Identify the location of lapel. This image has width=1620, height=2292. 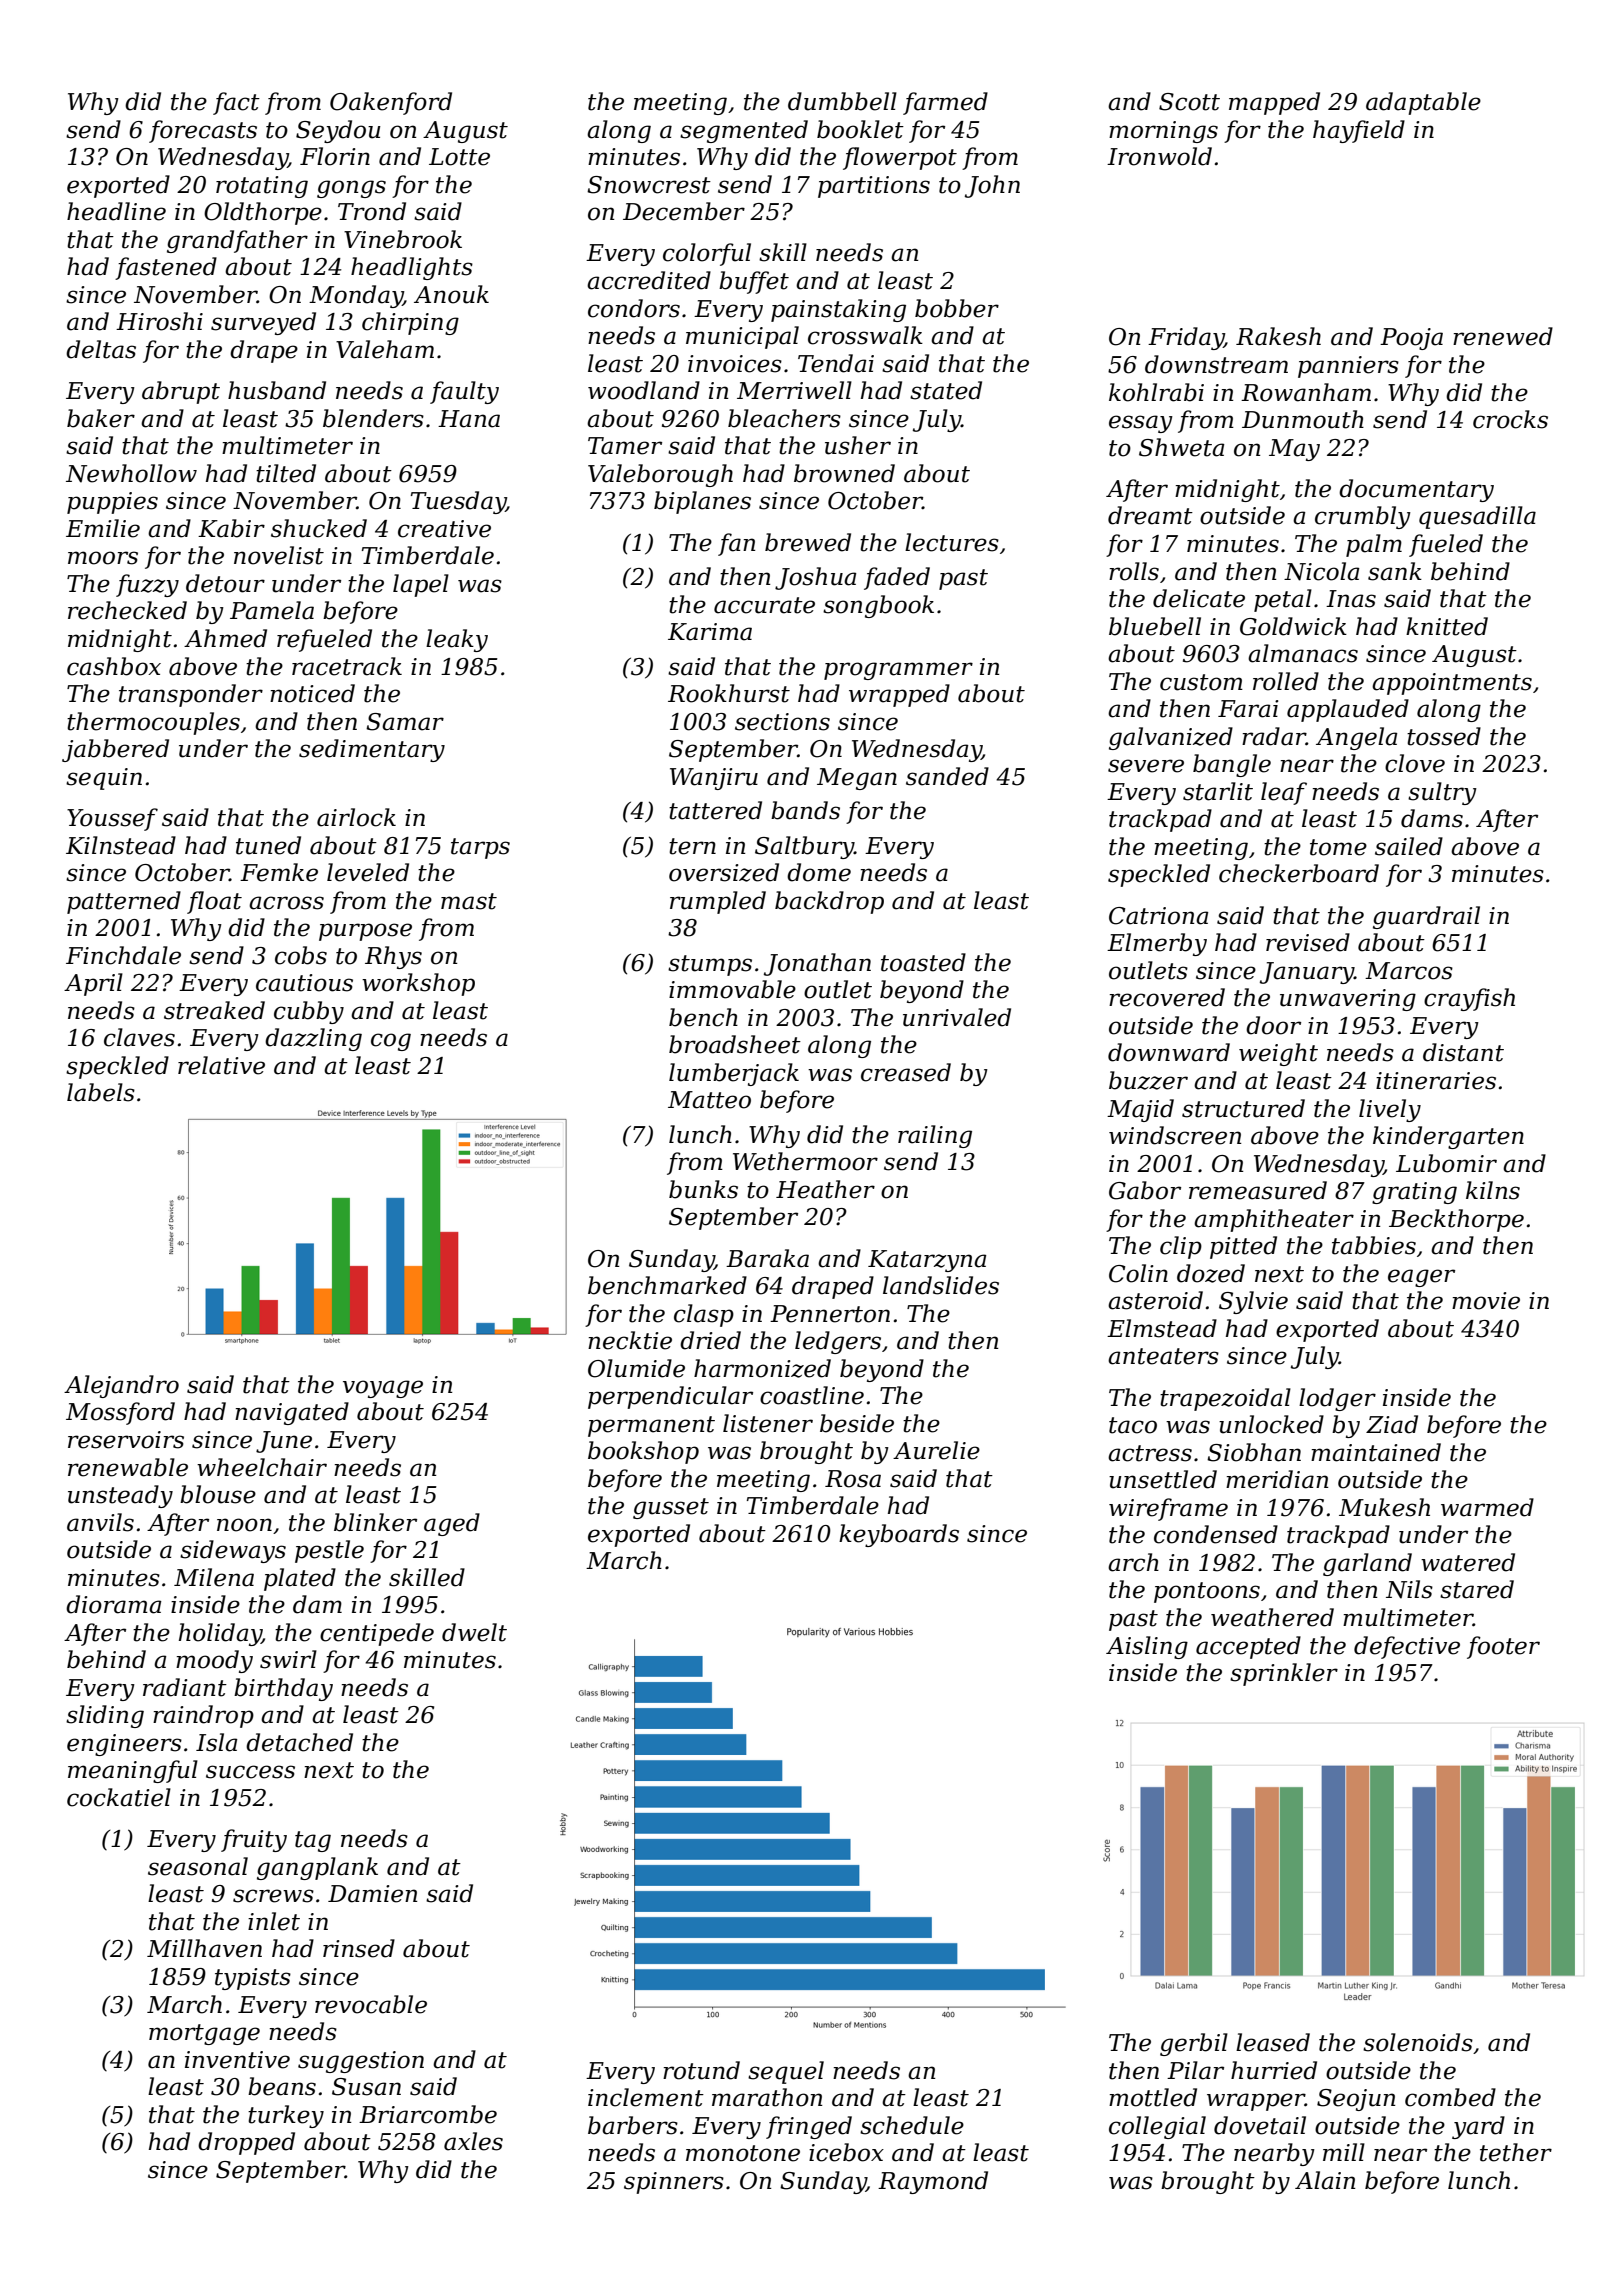
(421, 585).
